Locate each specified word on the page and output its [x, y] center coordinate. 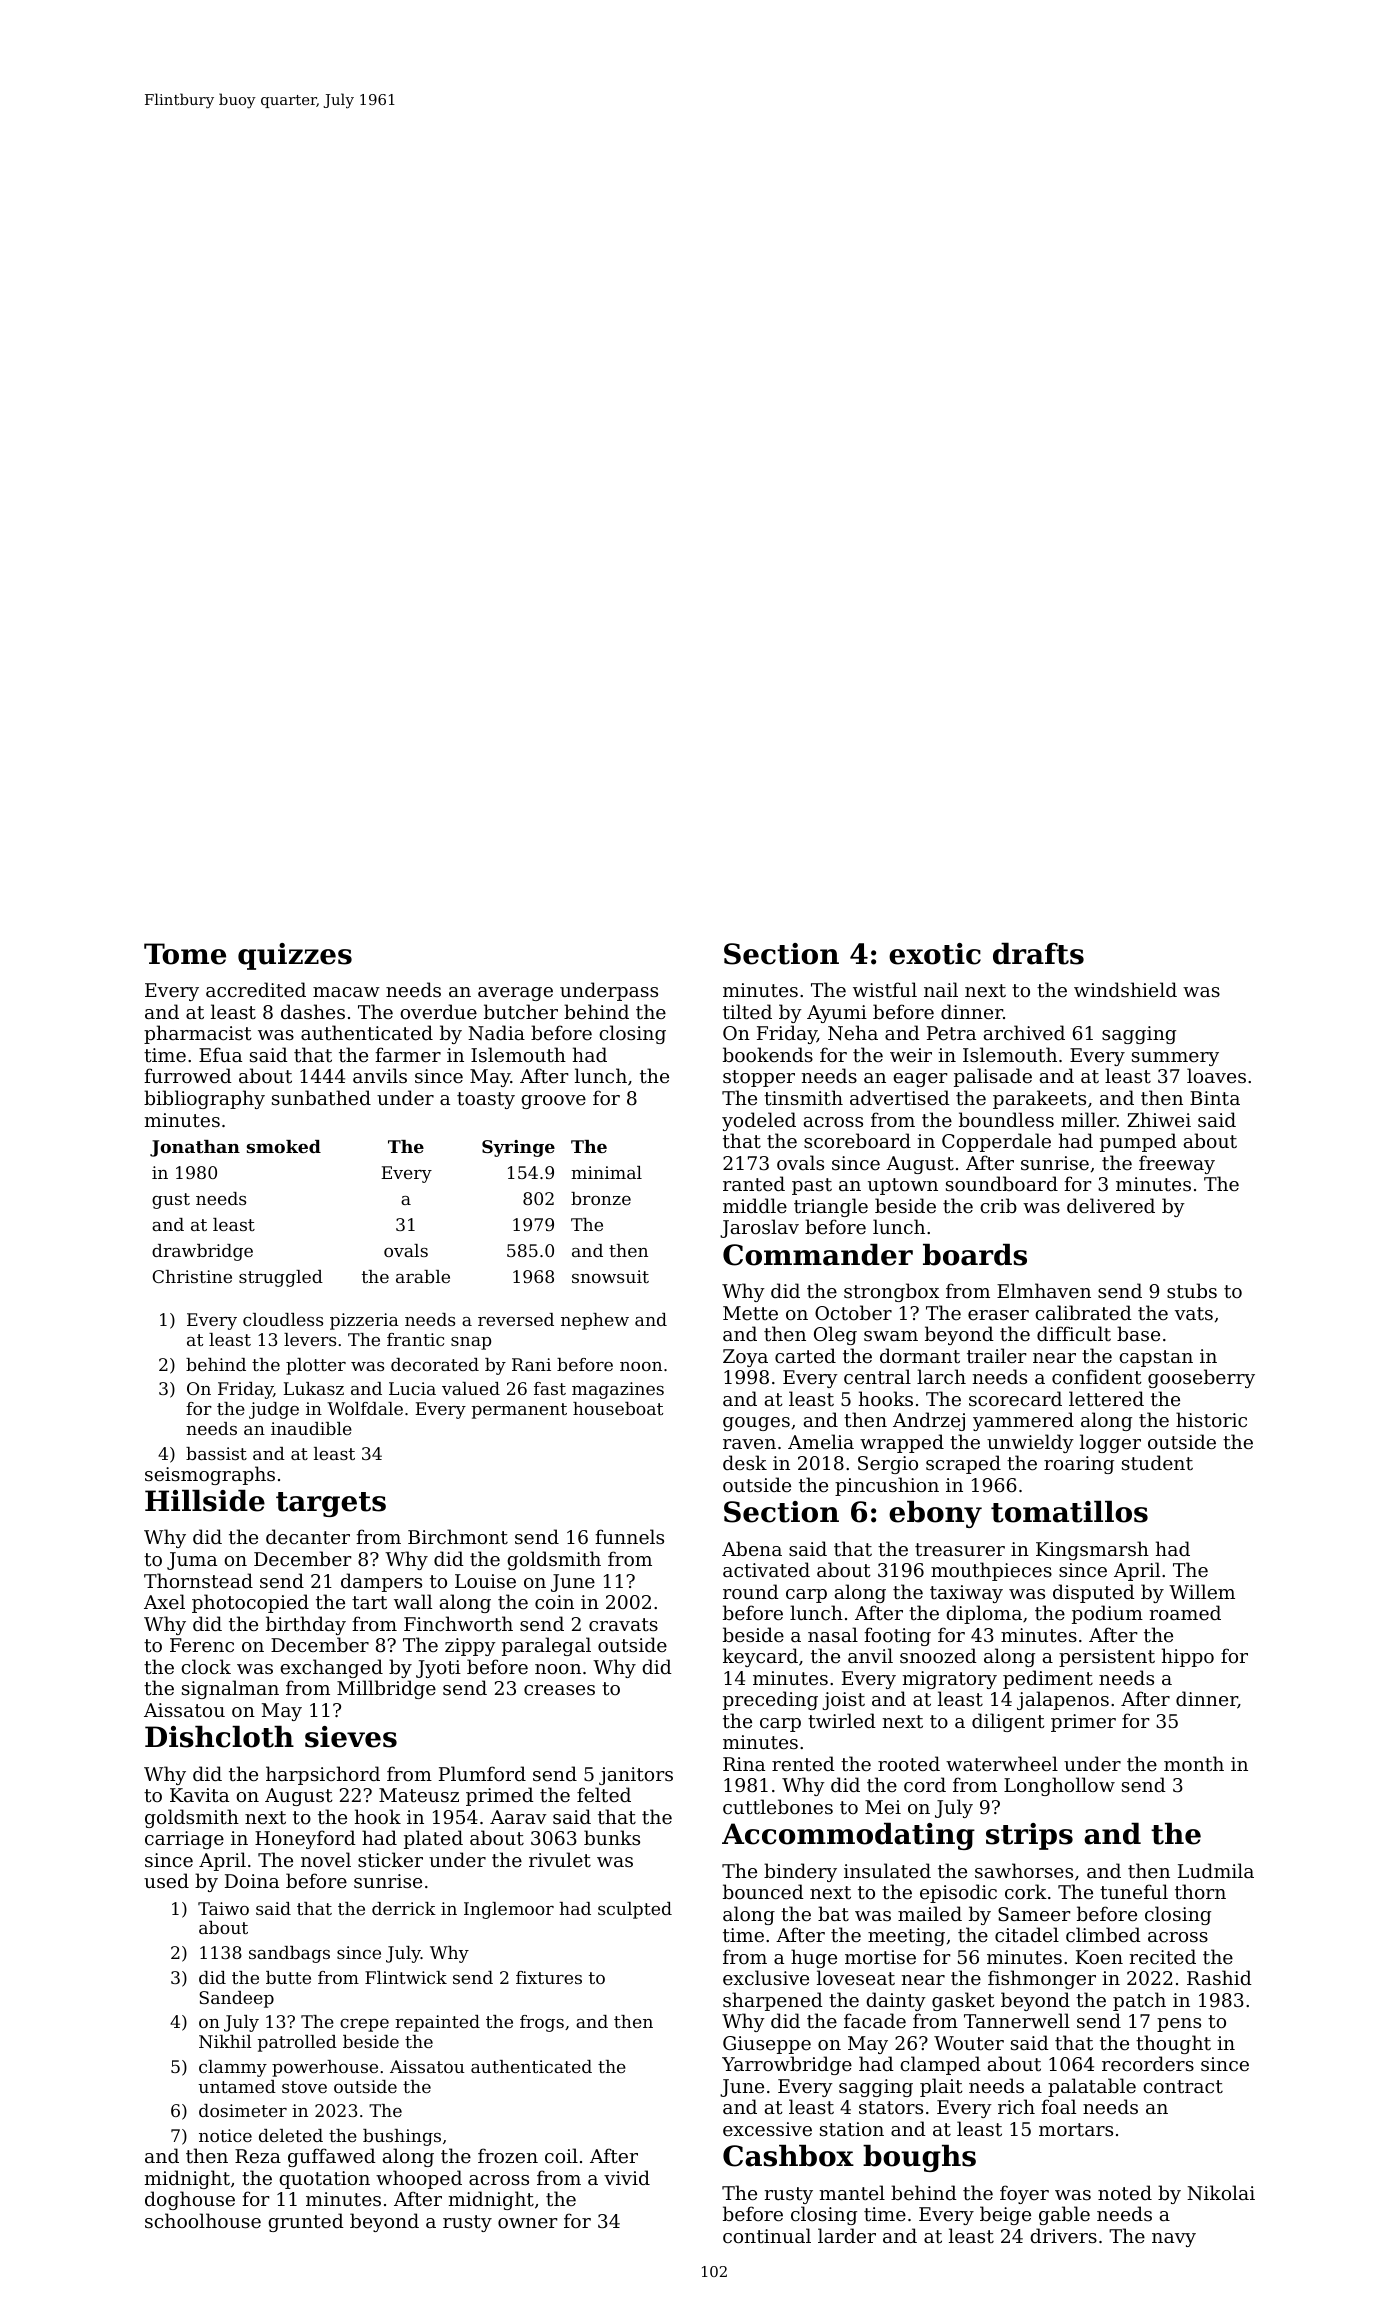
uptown [903, 1186]
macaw [346, 992]
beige [1005, 2215]
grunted [306, 2222]
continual [767, 2235]
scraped [963, 1464]
